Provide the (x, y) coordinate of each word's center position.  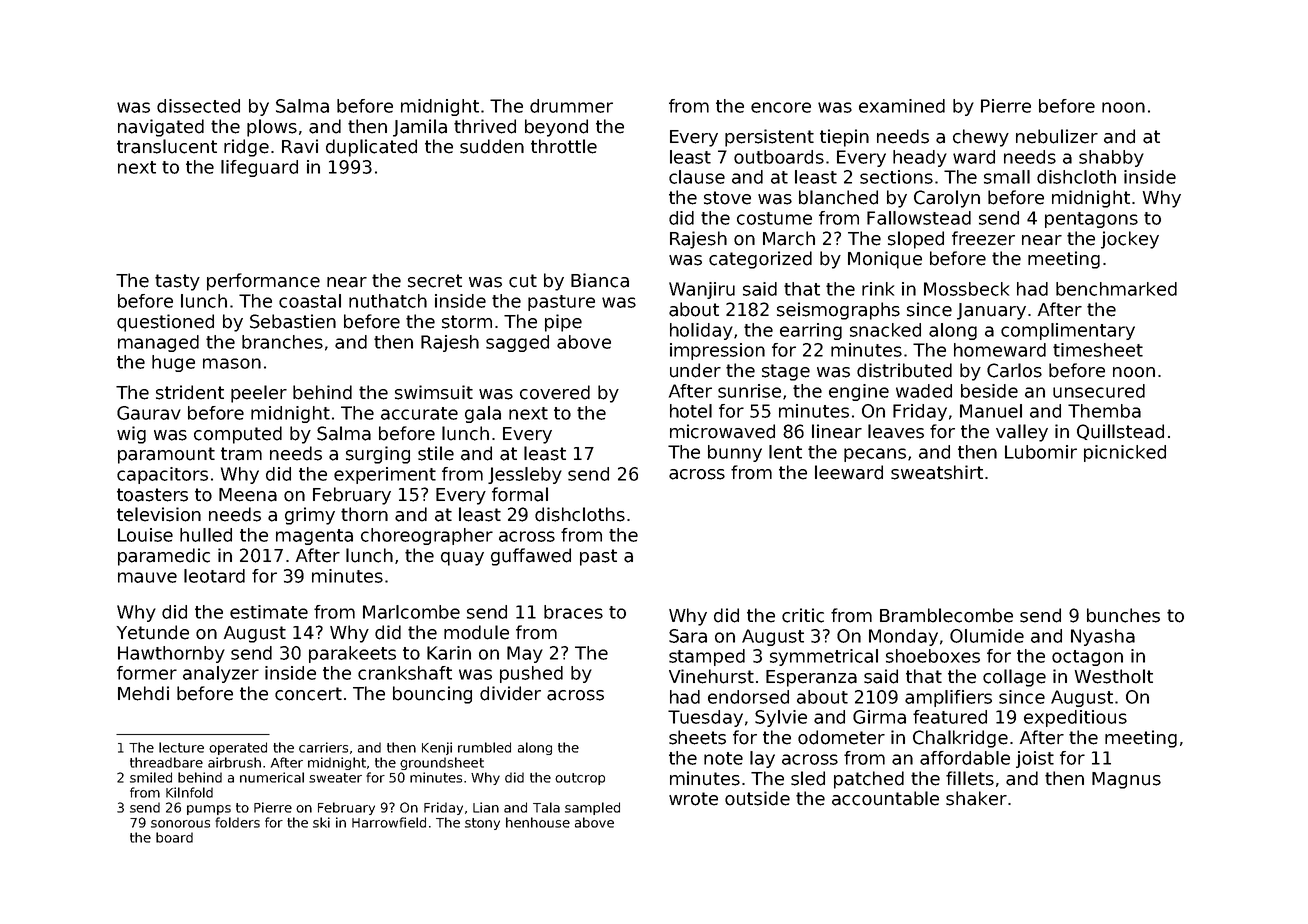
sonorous (180, 824)
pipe (563, 323)
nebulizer (1057, 136)
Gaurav (149, 413)
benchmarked (1116, 289)
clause (697, 177)
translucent (167, 146)
